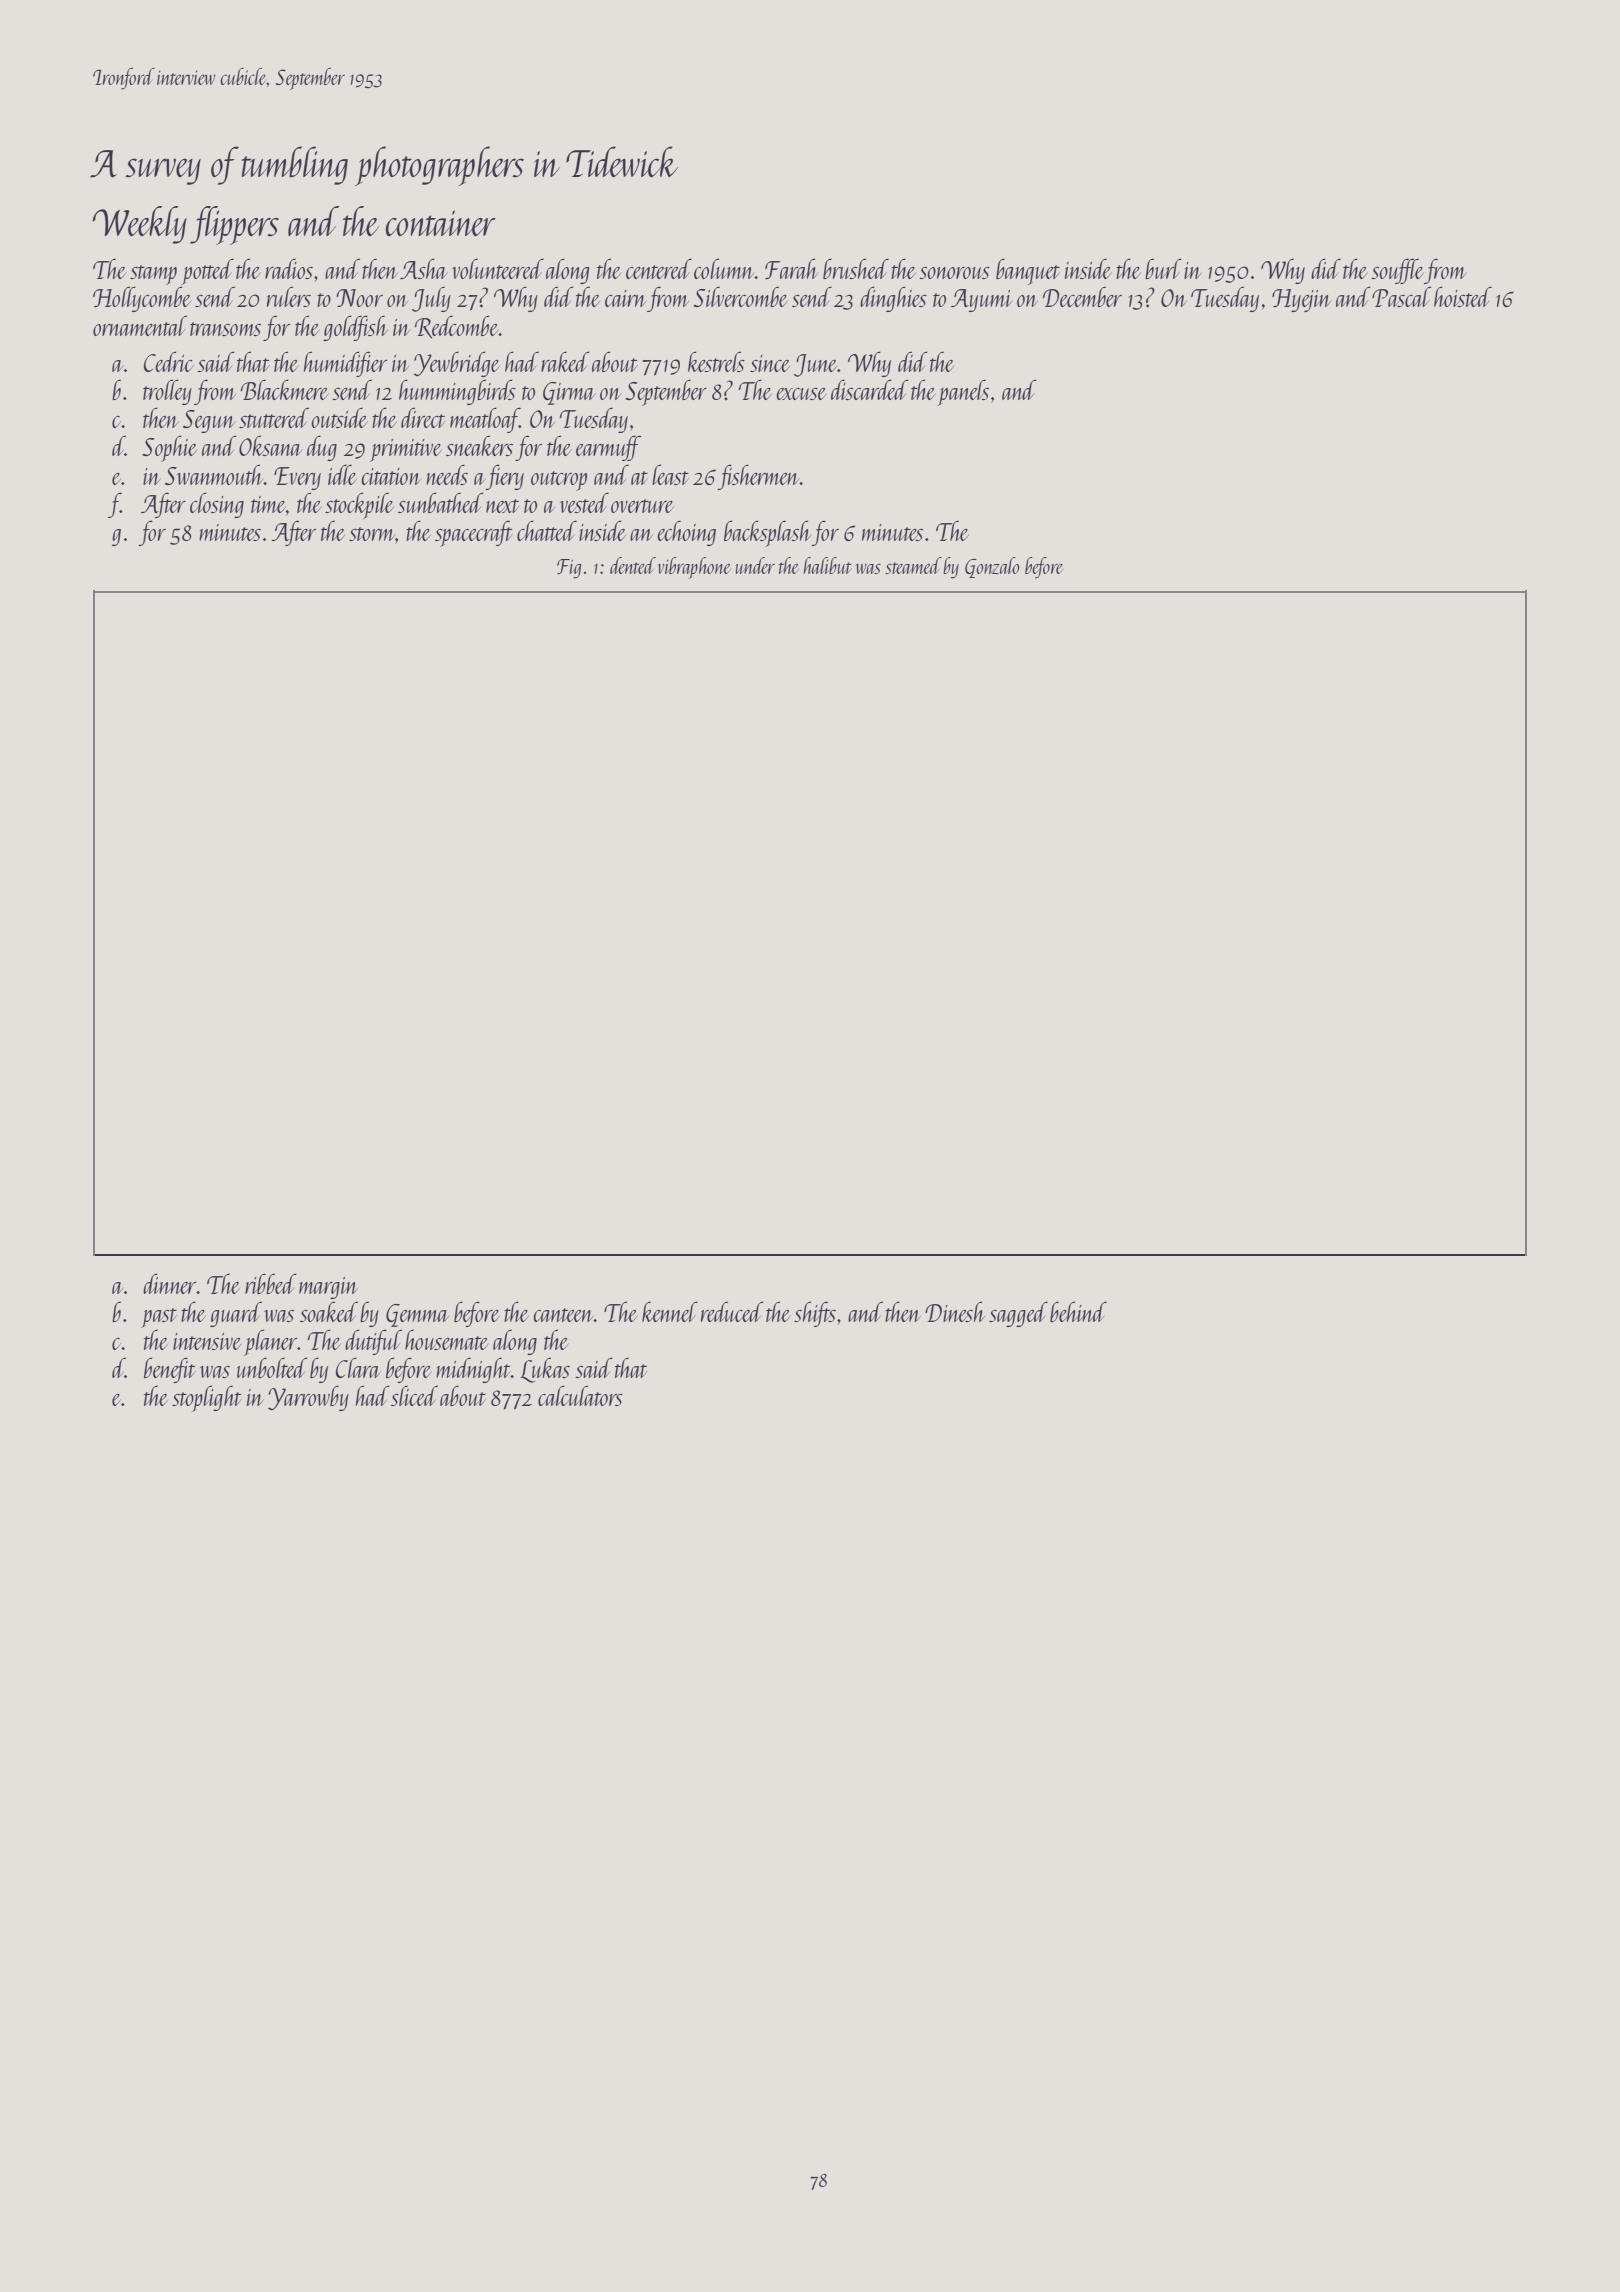 This screenshot has width=1620, height=2292. Describe the element at coordinates (913, 565) in the screenshot. I see `steamed` at that location.
